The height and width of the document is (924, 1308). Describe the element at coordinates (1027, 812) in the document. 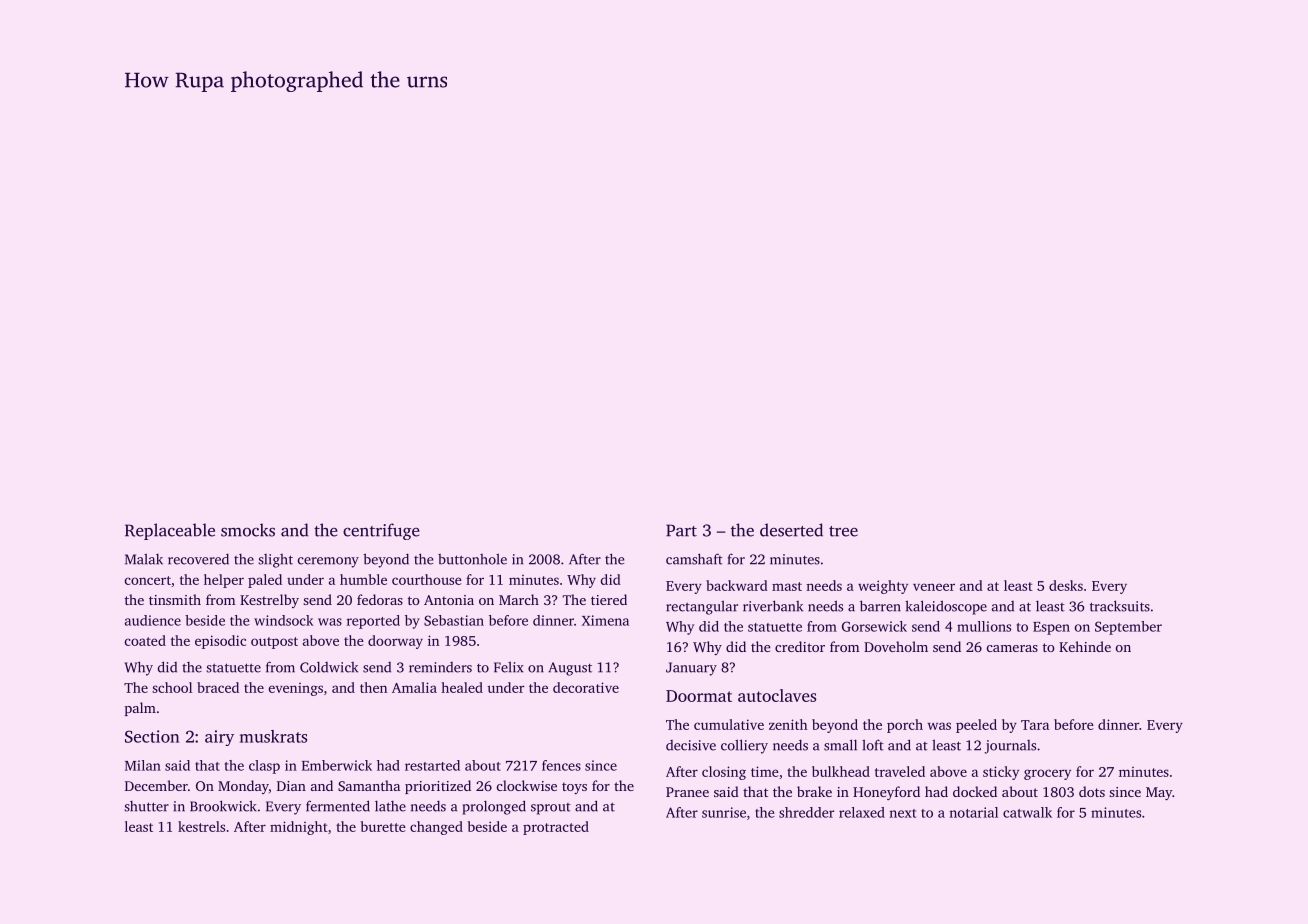

I see `catwalk` at that location.
